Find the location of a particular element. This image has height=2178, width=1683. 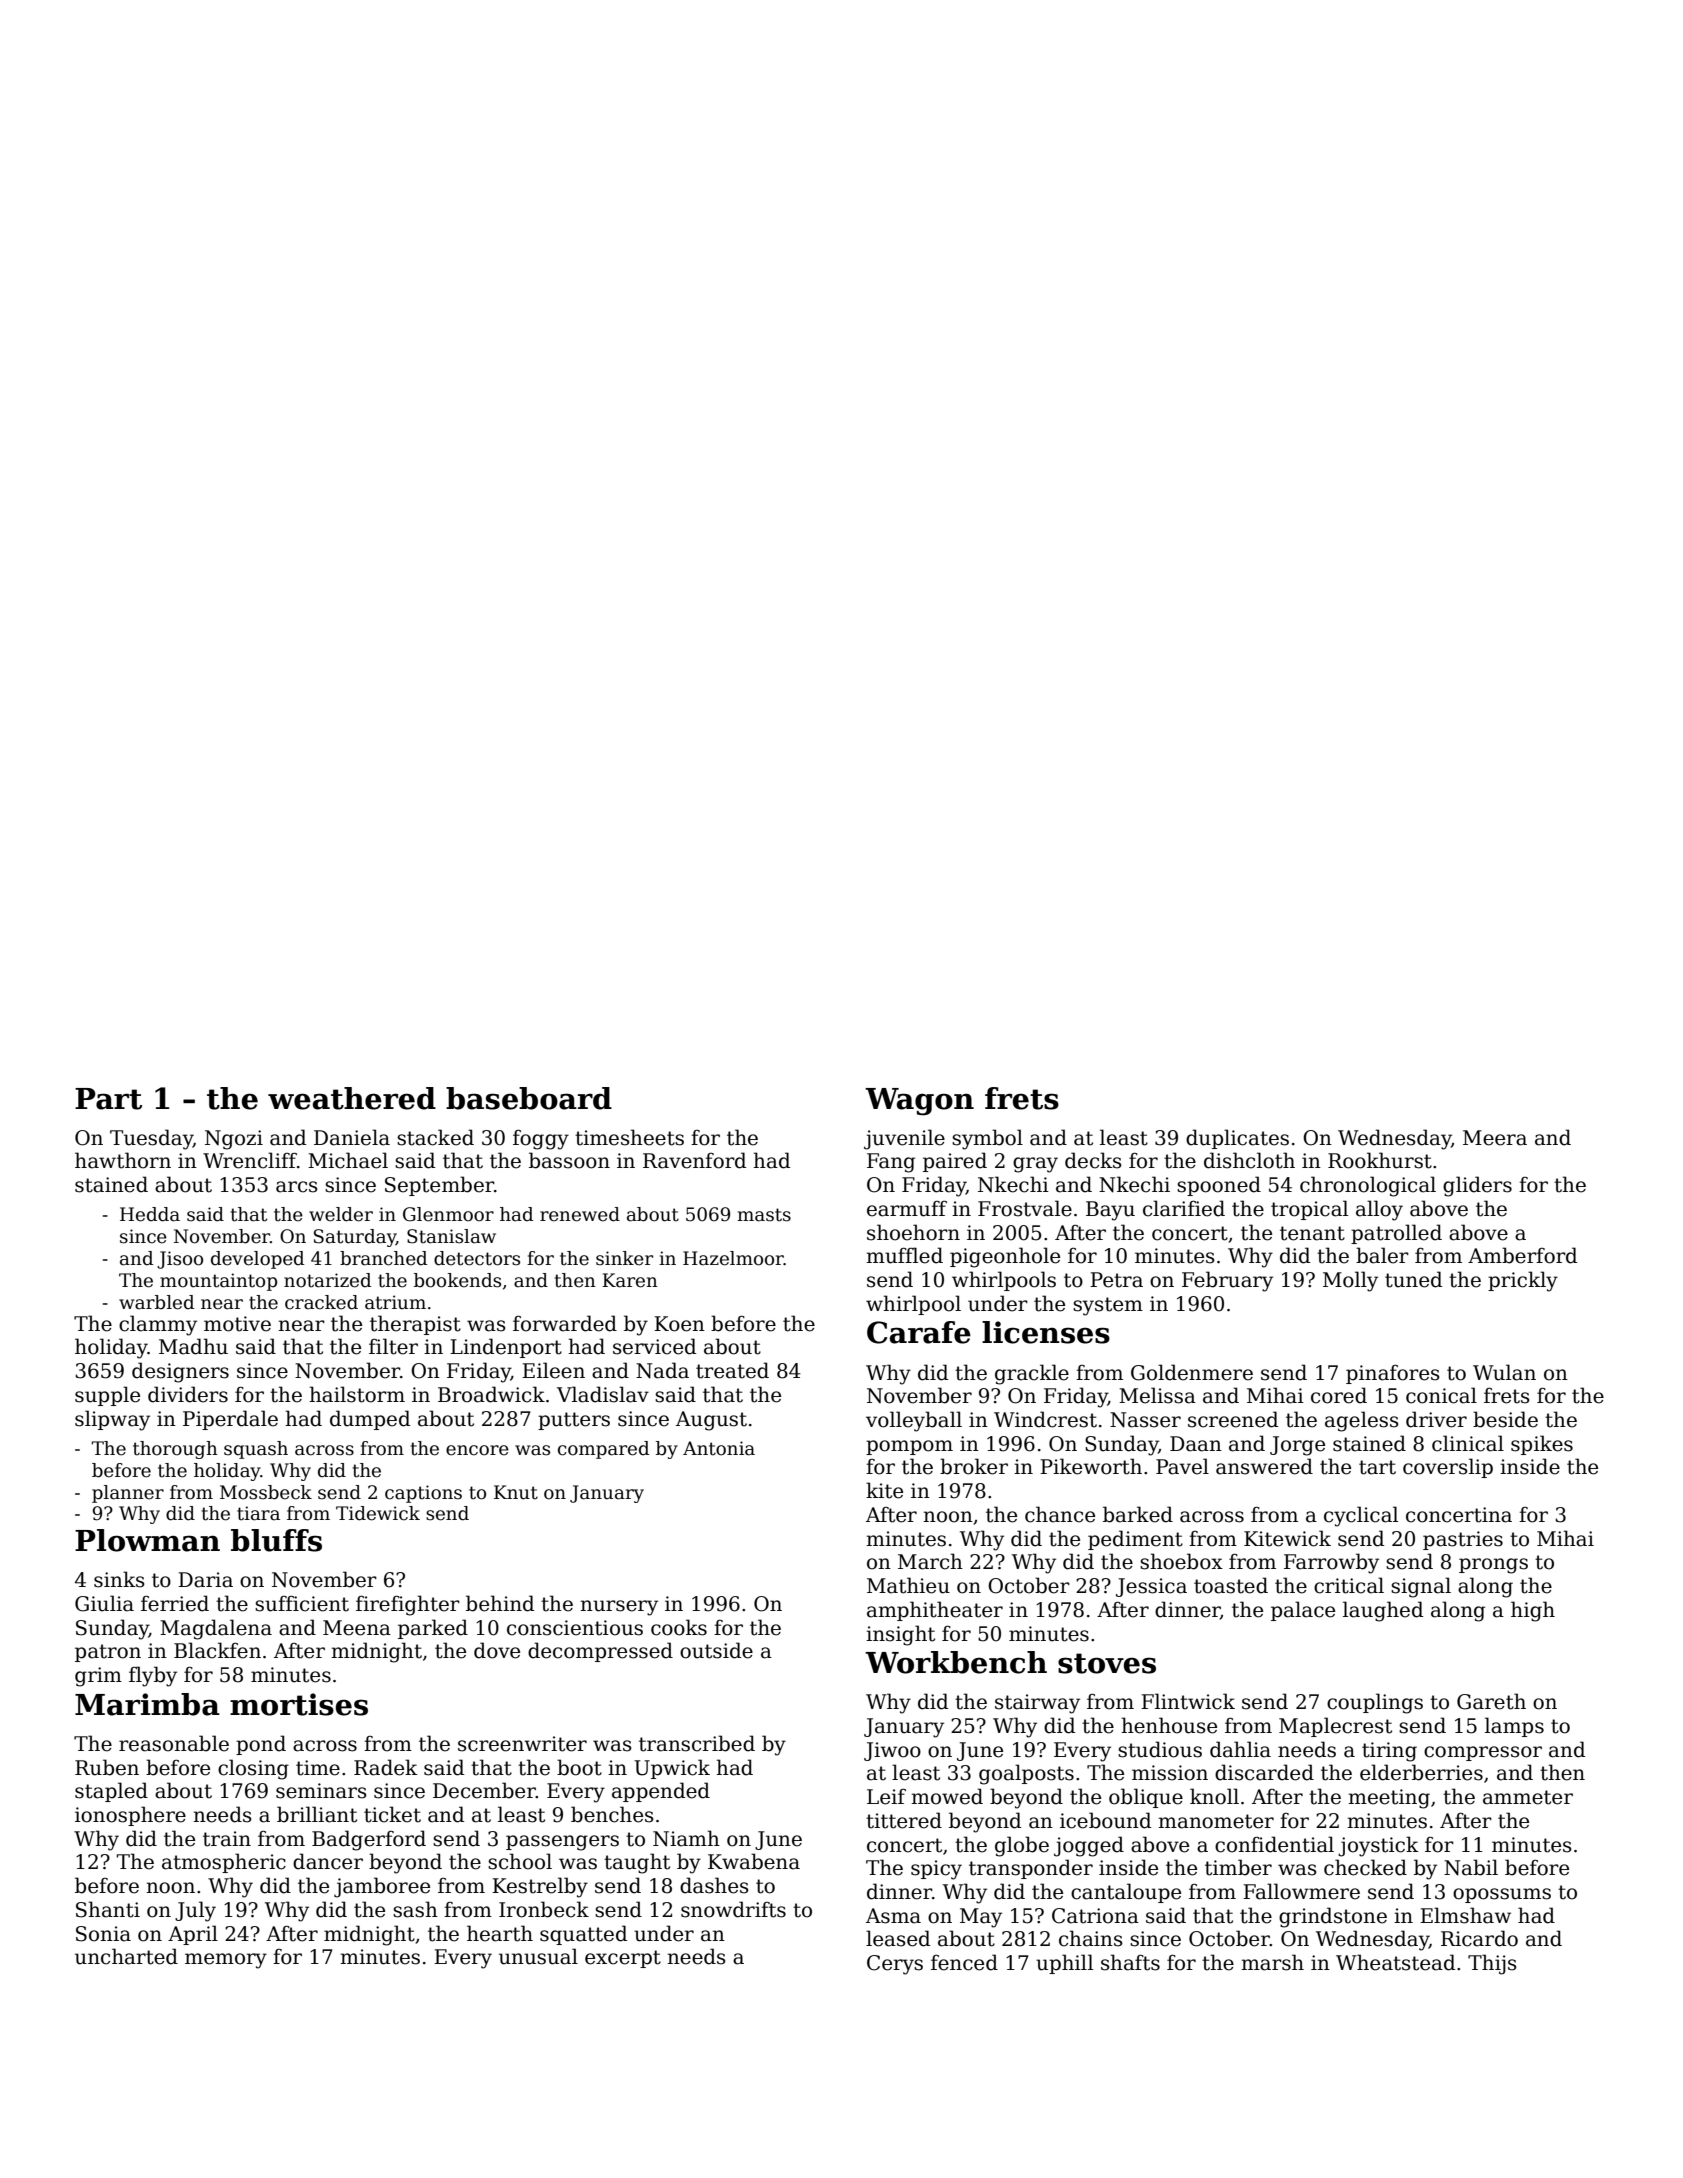

baseboard is located at coordinates (529, 1098).
